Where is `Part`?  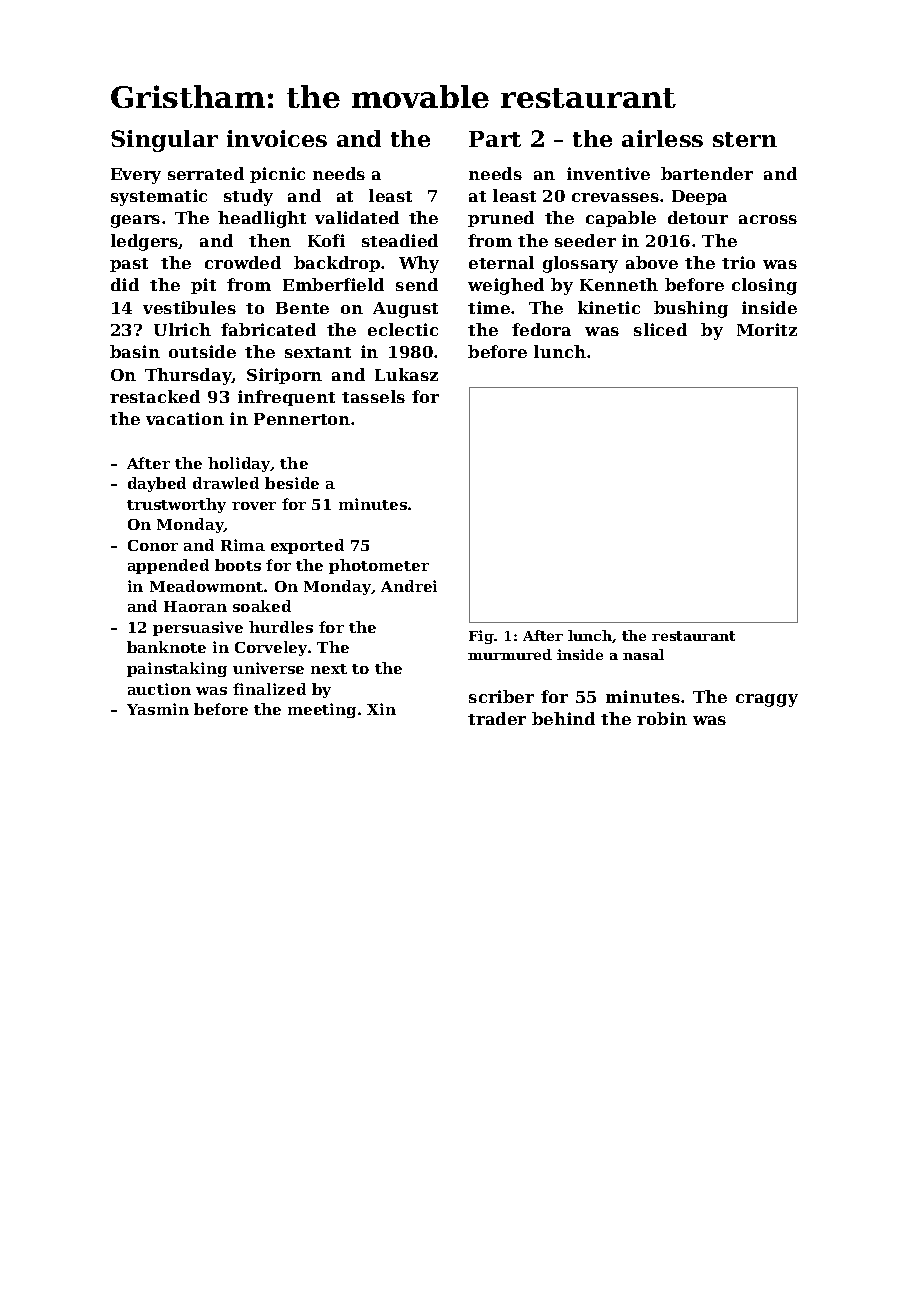 Part is located at coordinates (495, 139).
